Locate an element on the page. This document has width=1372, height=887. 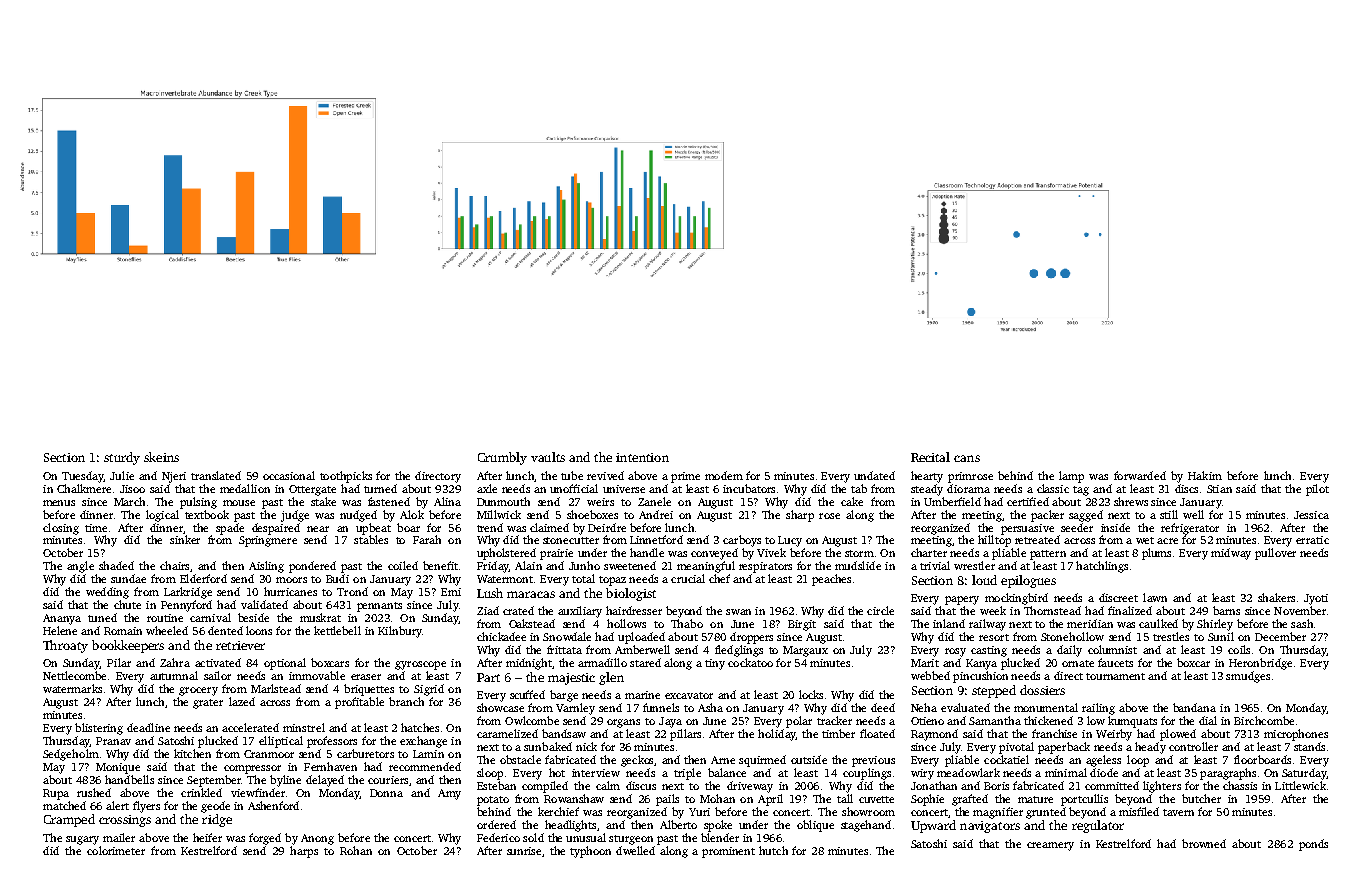
stepped is located at coordinates (994, 691).
